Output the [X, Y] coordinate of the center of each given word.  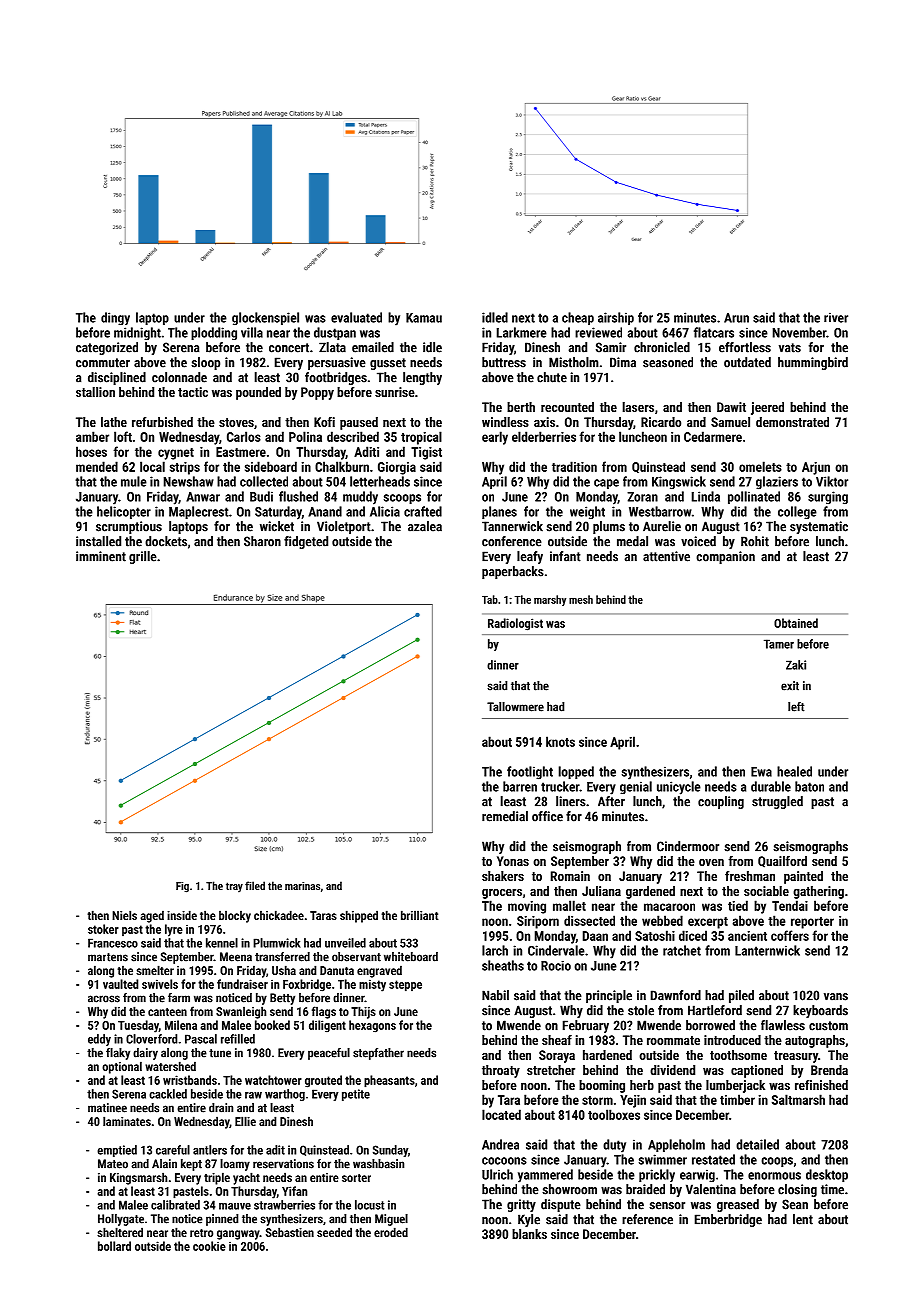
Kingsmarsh [138, 1178]
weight [587, 512]
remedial [505, 816]
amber [92, 436]
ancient [747, 936]
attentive [666, 556]
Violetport [344, 527]
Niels [124, 915]
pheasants [389, 1081]
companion [725, 557]
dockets [166, 541]
